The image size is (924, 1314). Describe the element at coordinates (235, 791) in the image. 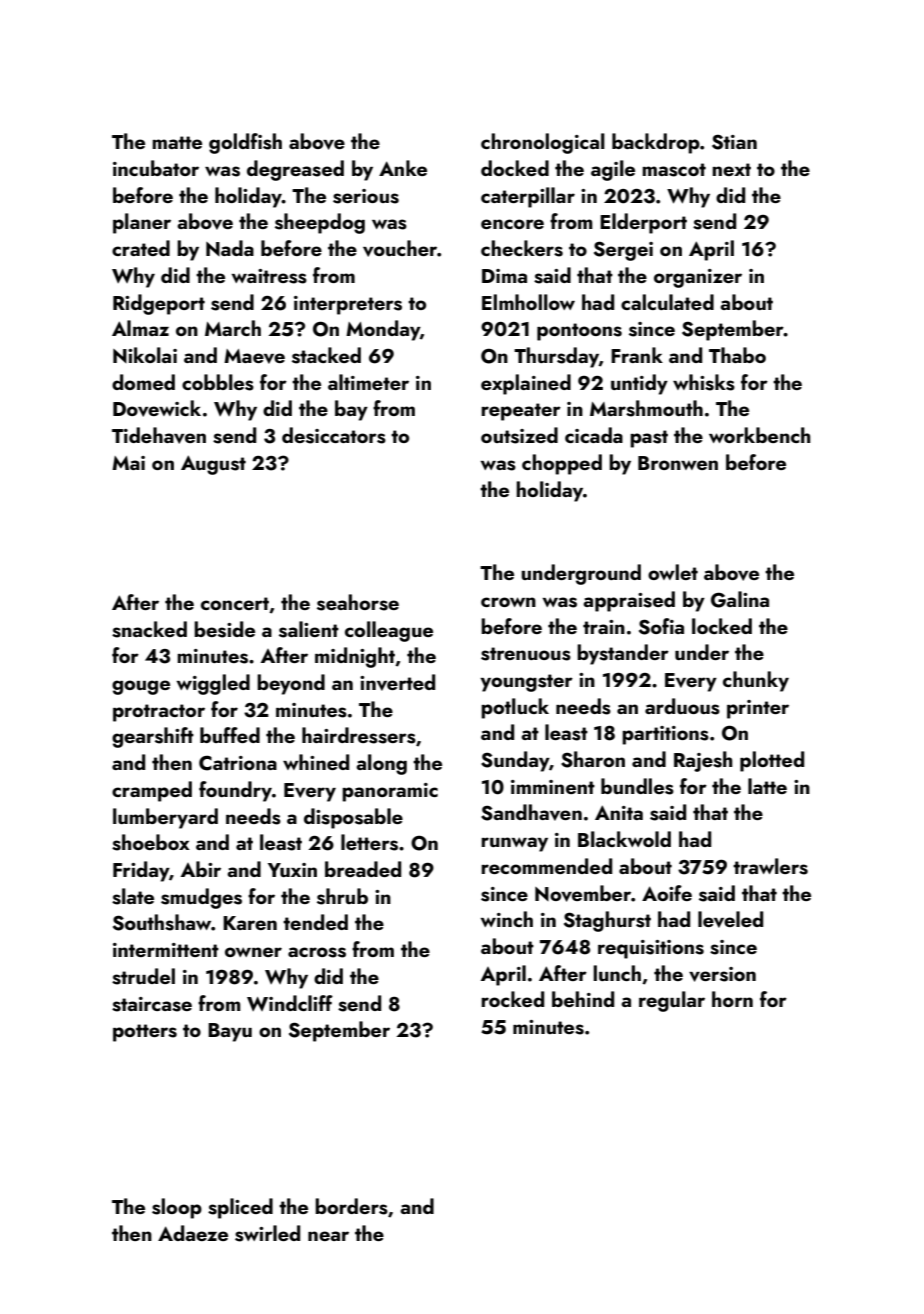

I see `foundry` at that location.
